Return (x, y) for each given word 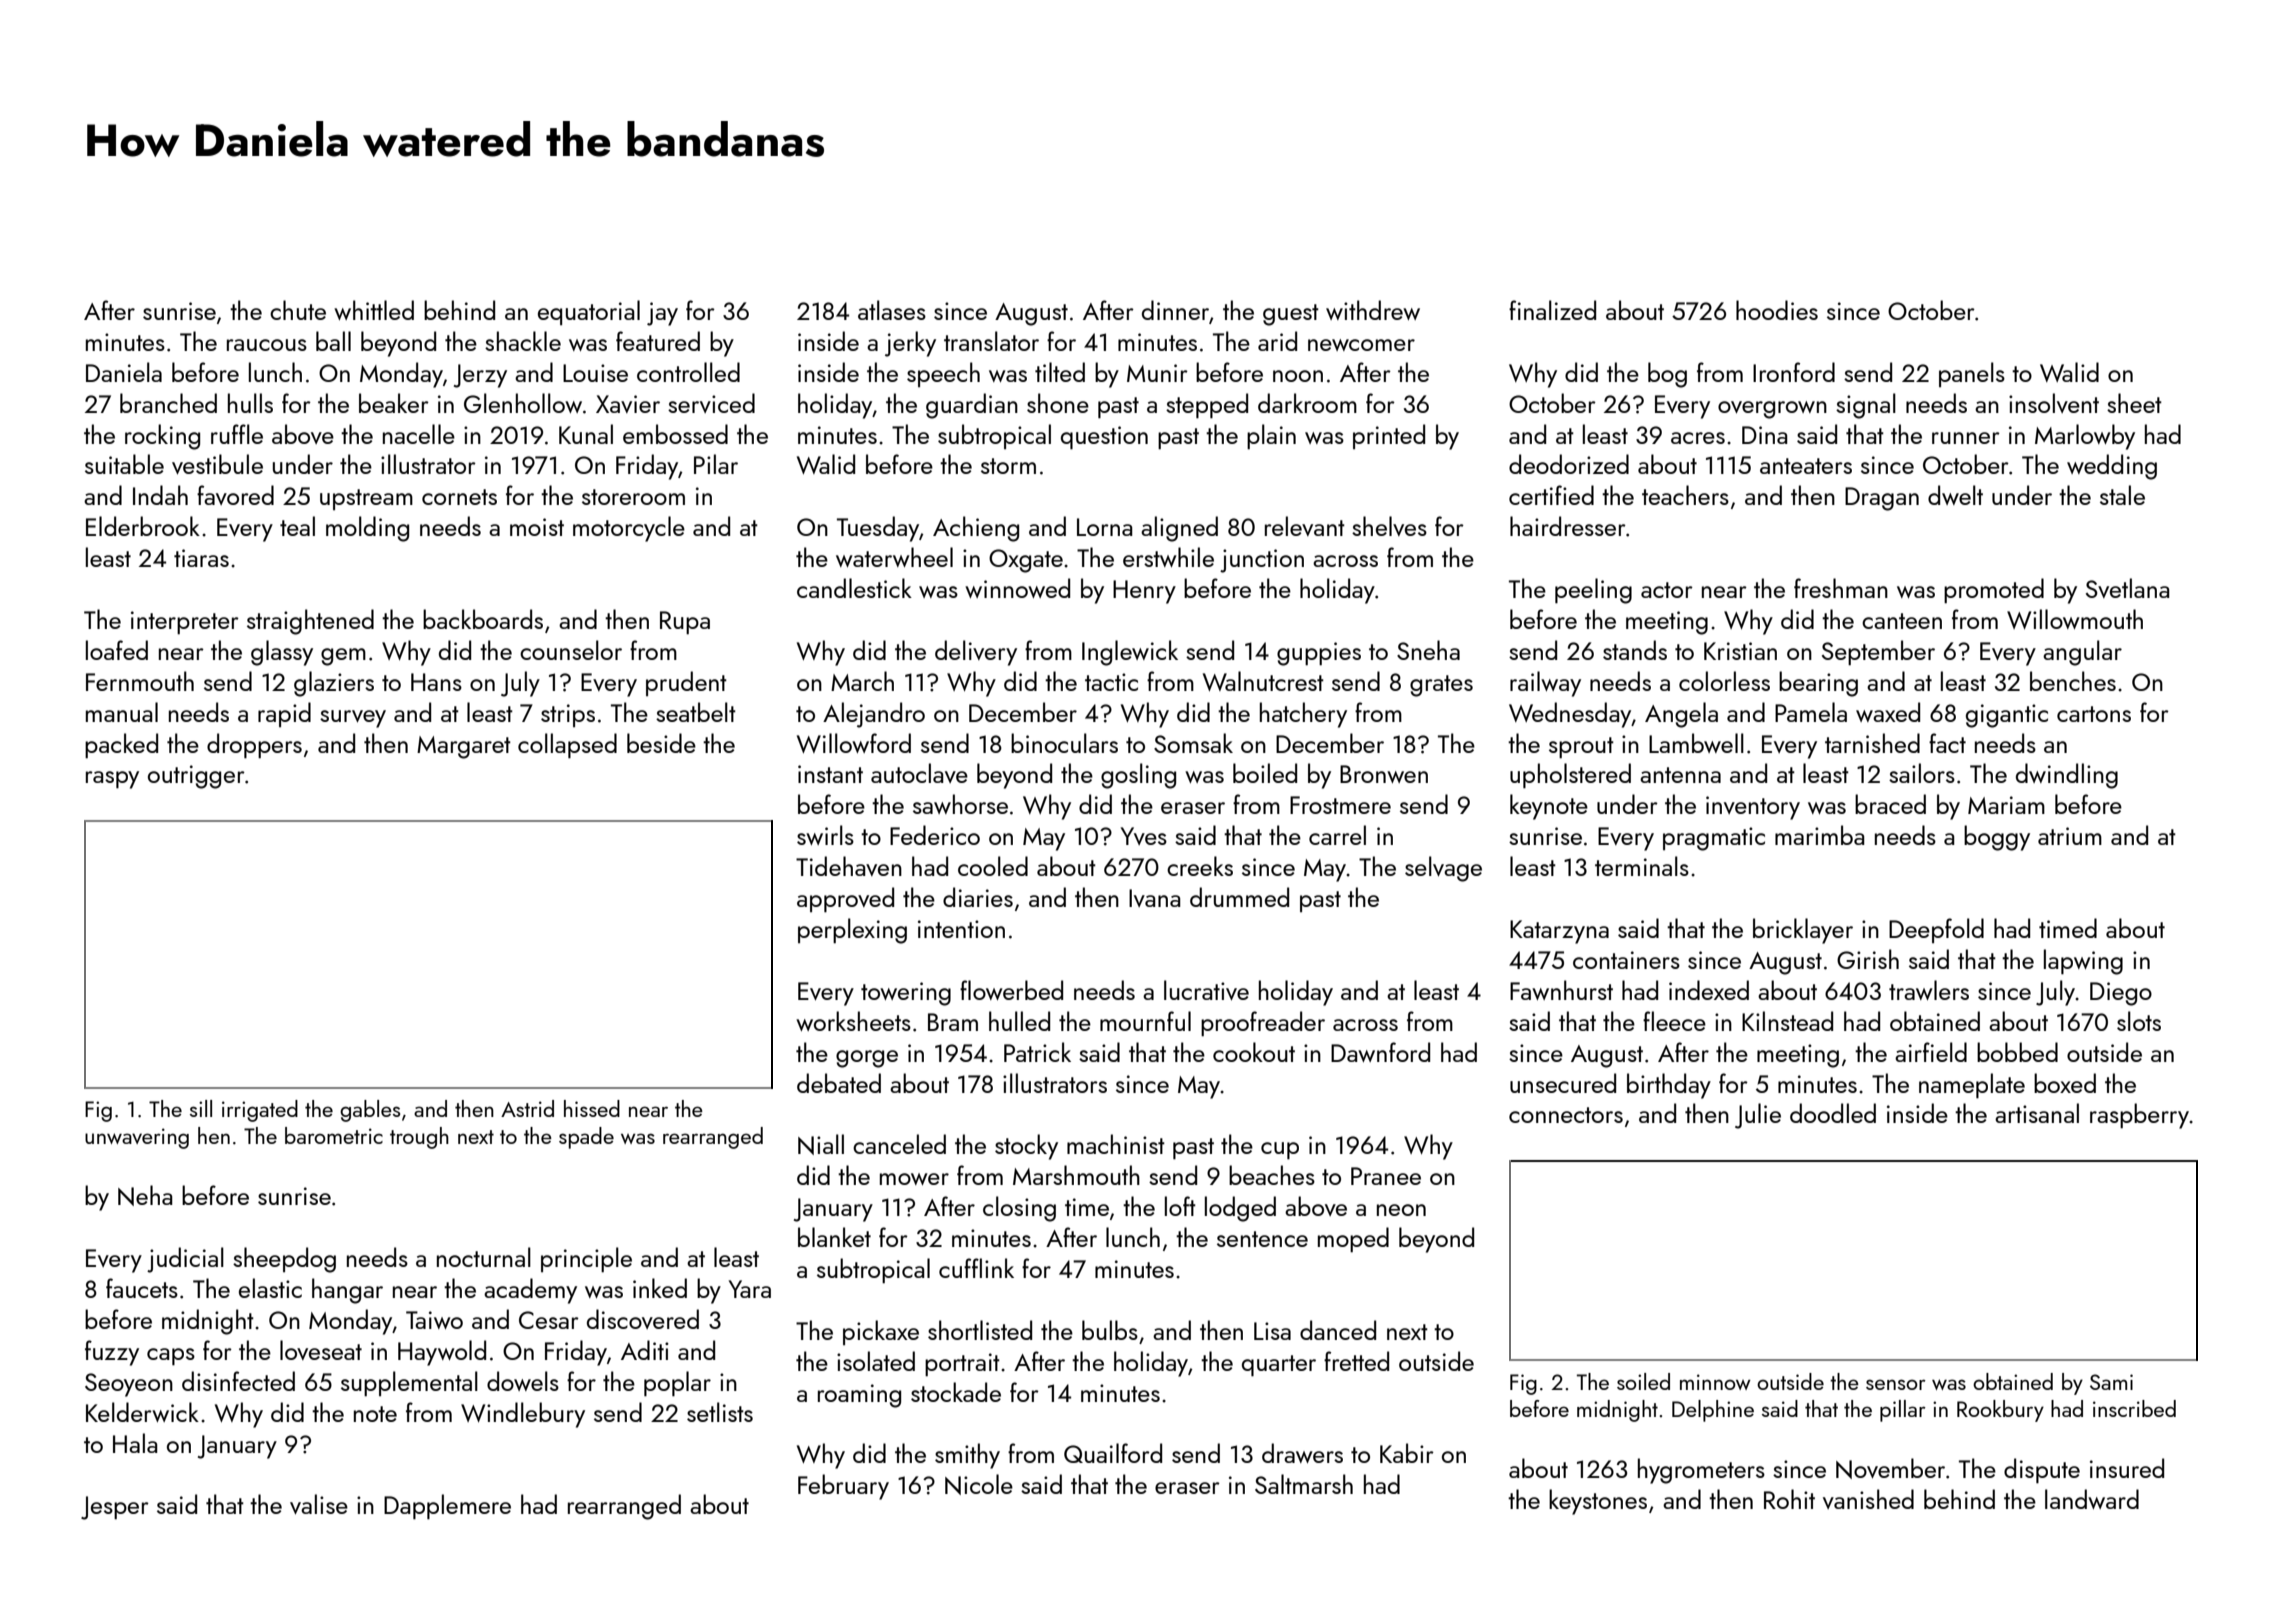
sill (201, 1108)
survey (353, 719)
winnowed (1017, 588)
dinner (1175, 310)
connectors (1566, 1115)
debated (839, 1083)
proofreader (1263, 1024)
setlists (720, 1412)
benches (2073, 681)
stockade (956, 1392)
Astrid (527, 1108)
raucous (267, 345)
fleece (1674, 1021)
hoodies (1777, 310)
